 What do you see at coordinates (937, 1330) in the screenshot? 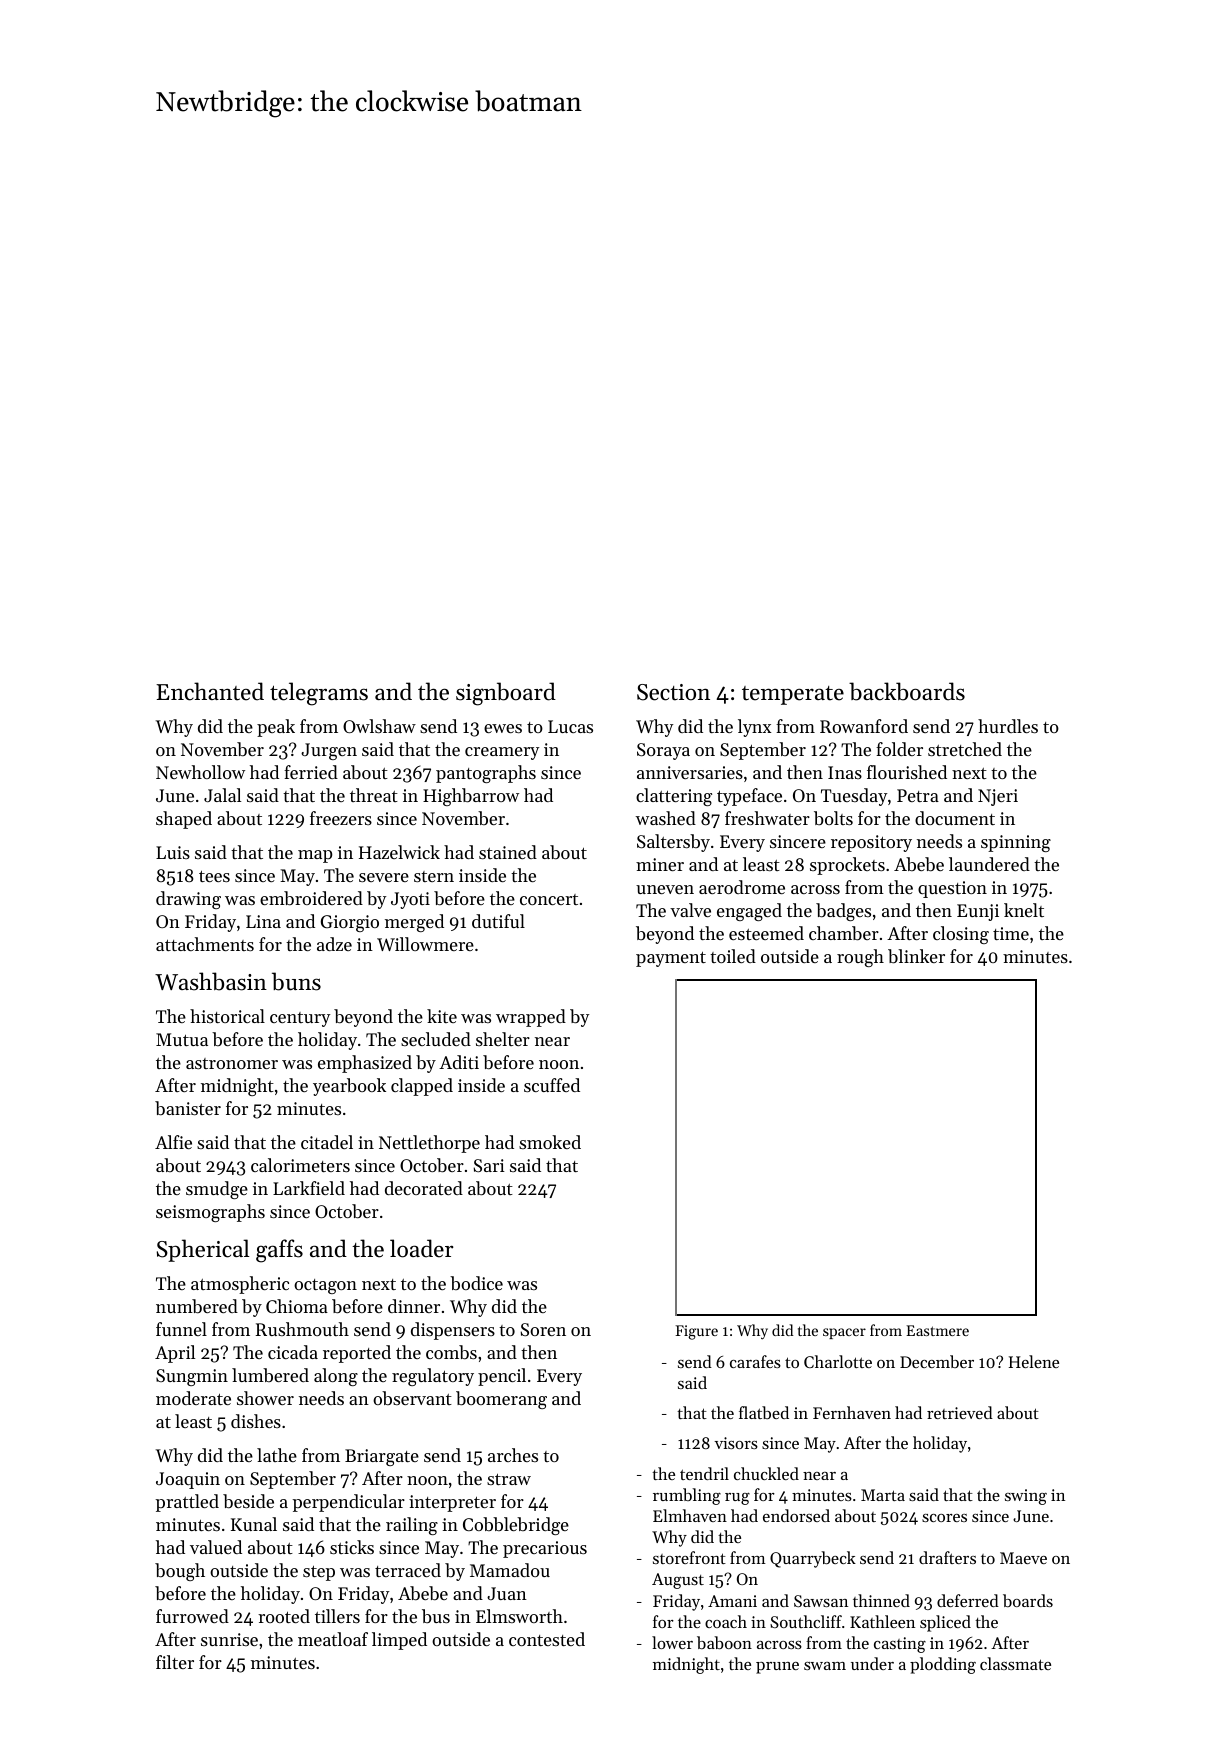
I see `Eastmere` at bounding box center [937, 1330].
